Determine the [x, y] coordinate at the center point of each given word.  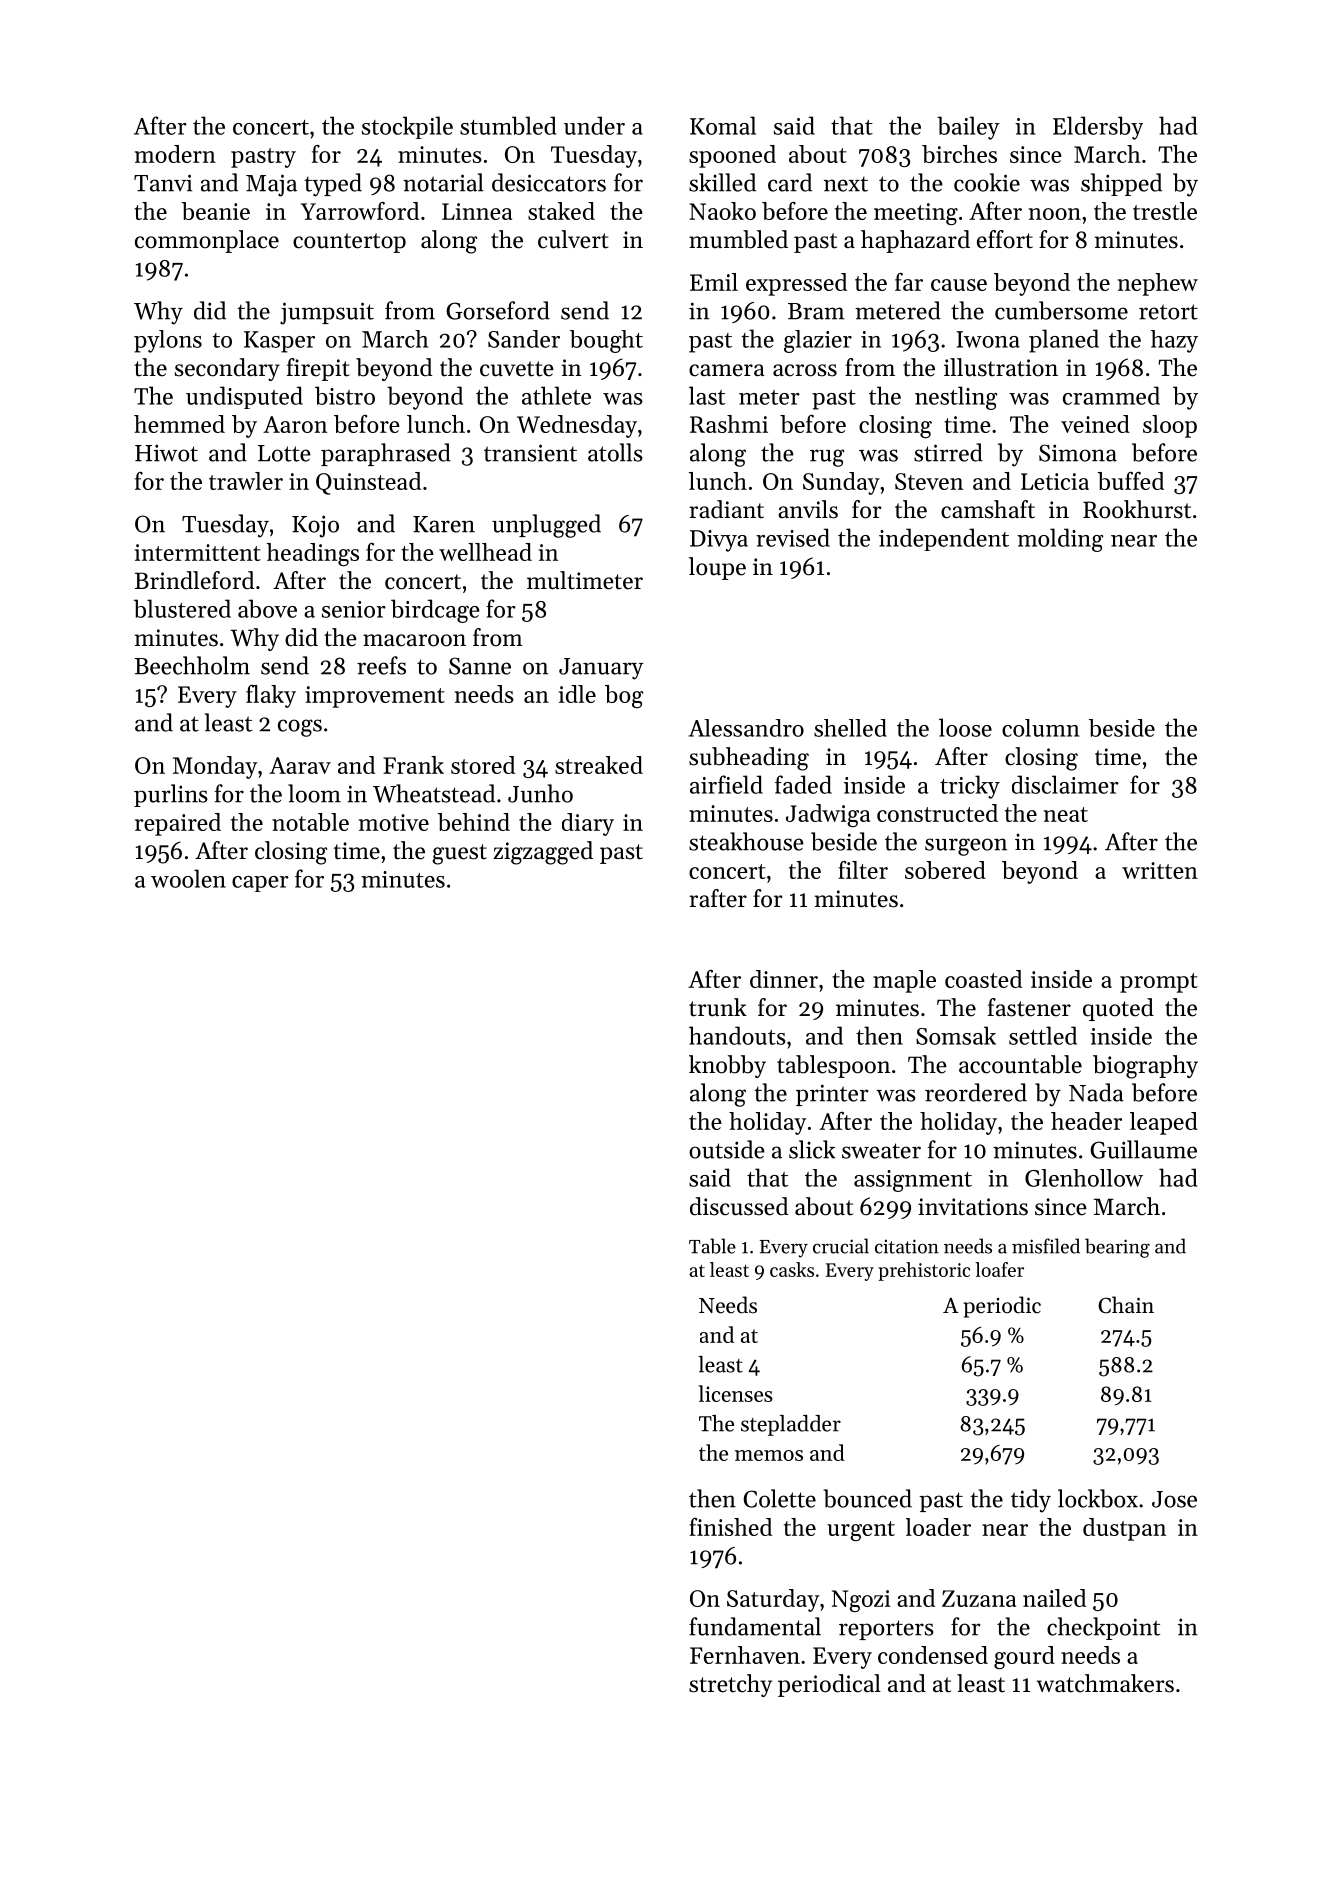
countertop [349, 243]
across [805, 370]
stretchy [730, 1685]
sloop [1170, 426]
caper [260, 884]
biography [1145, 1067]
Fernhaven [745, 1655]
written [1160, 870]
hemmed [179, 424]
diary [588, 824]
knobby [727, 1066]
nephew [1158, 284]
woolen [188, 878]
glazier [818, 341]
